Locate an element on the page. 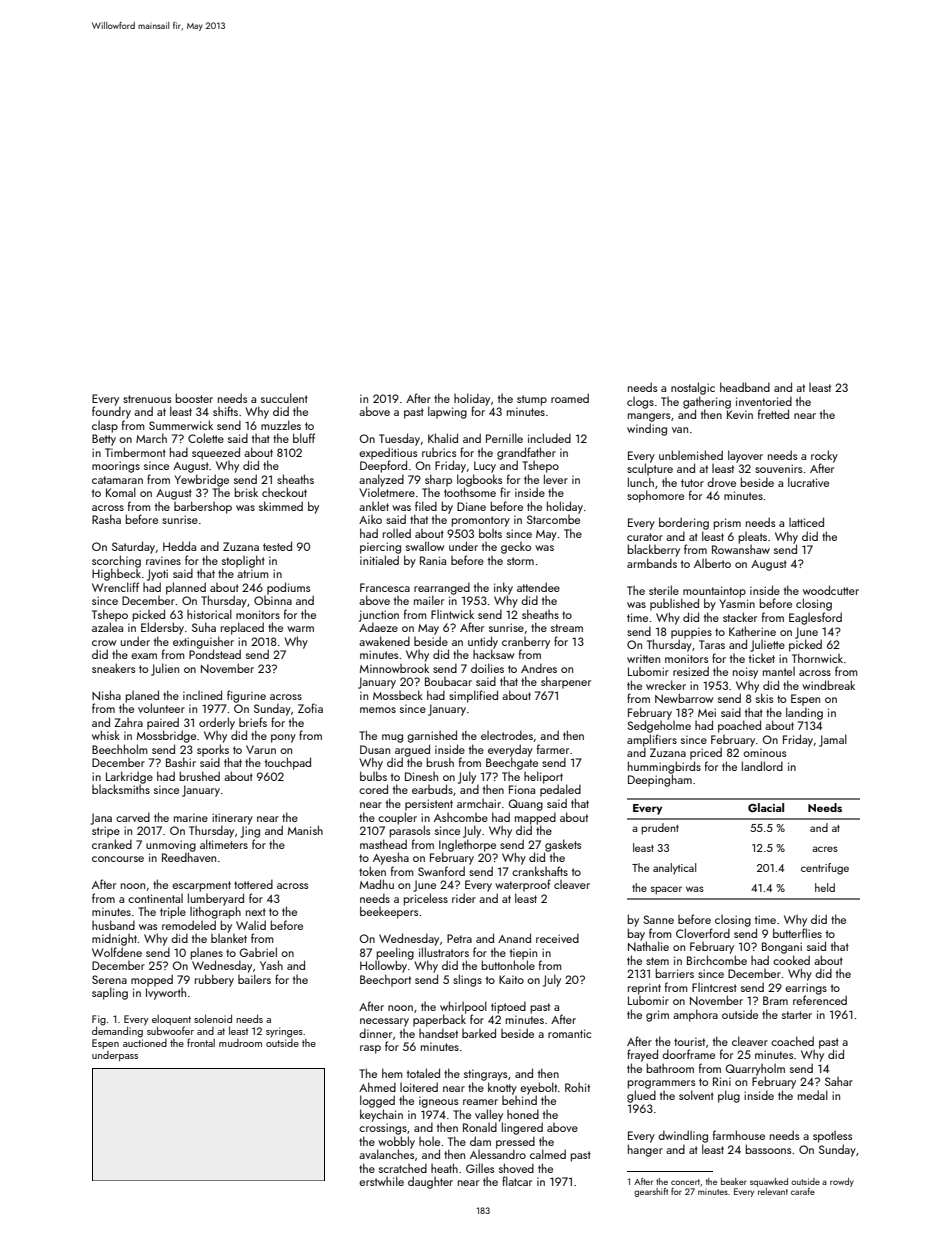 The image size is (952, 1233). electrodes is located at coordinates (507, 735).
